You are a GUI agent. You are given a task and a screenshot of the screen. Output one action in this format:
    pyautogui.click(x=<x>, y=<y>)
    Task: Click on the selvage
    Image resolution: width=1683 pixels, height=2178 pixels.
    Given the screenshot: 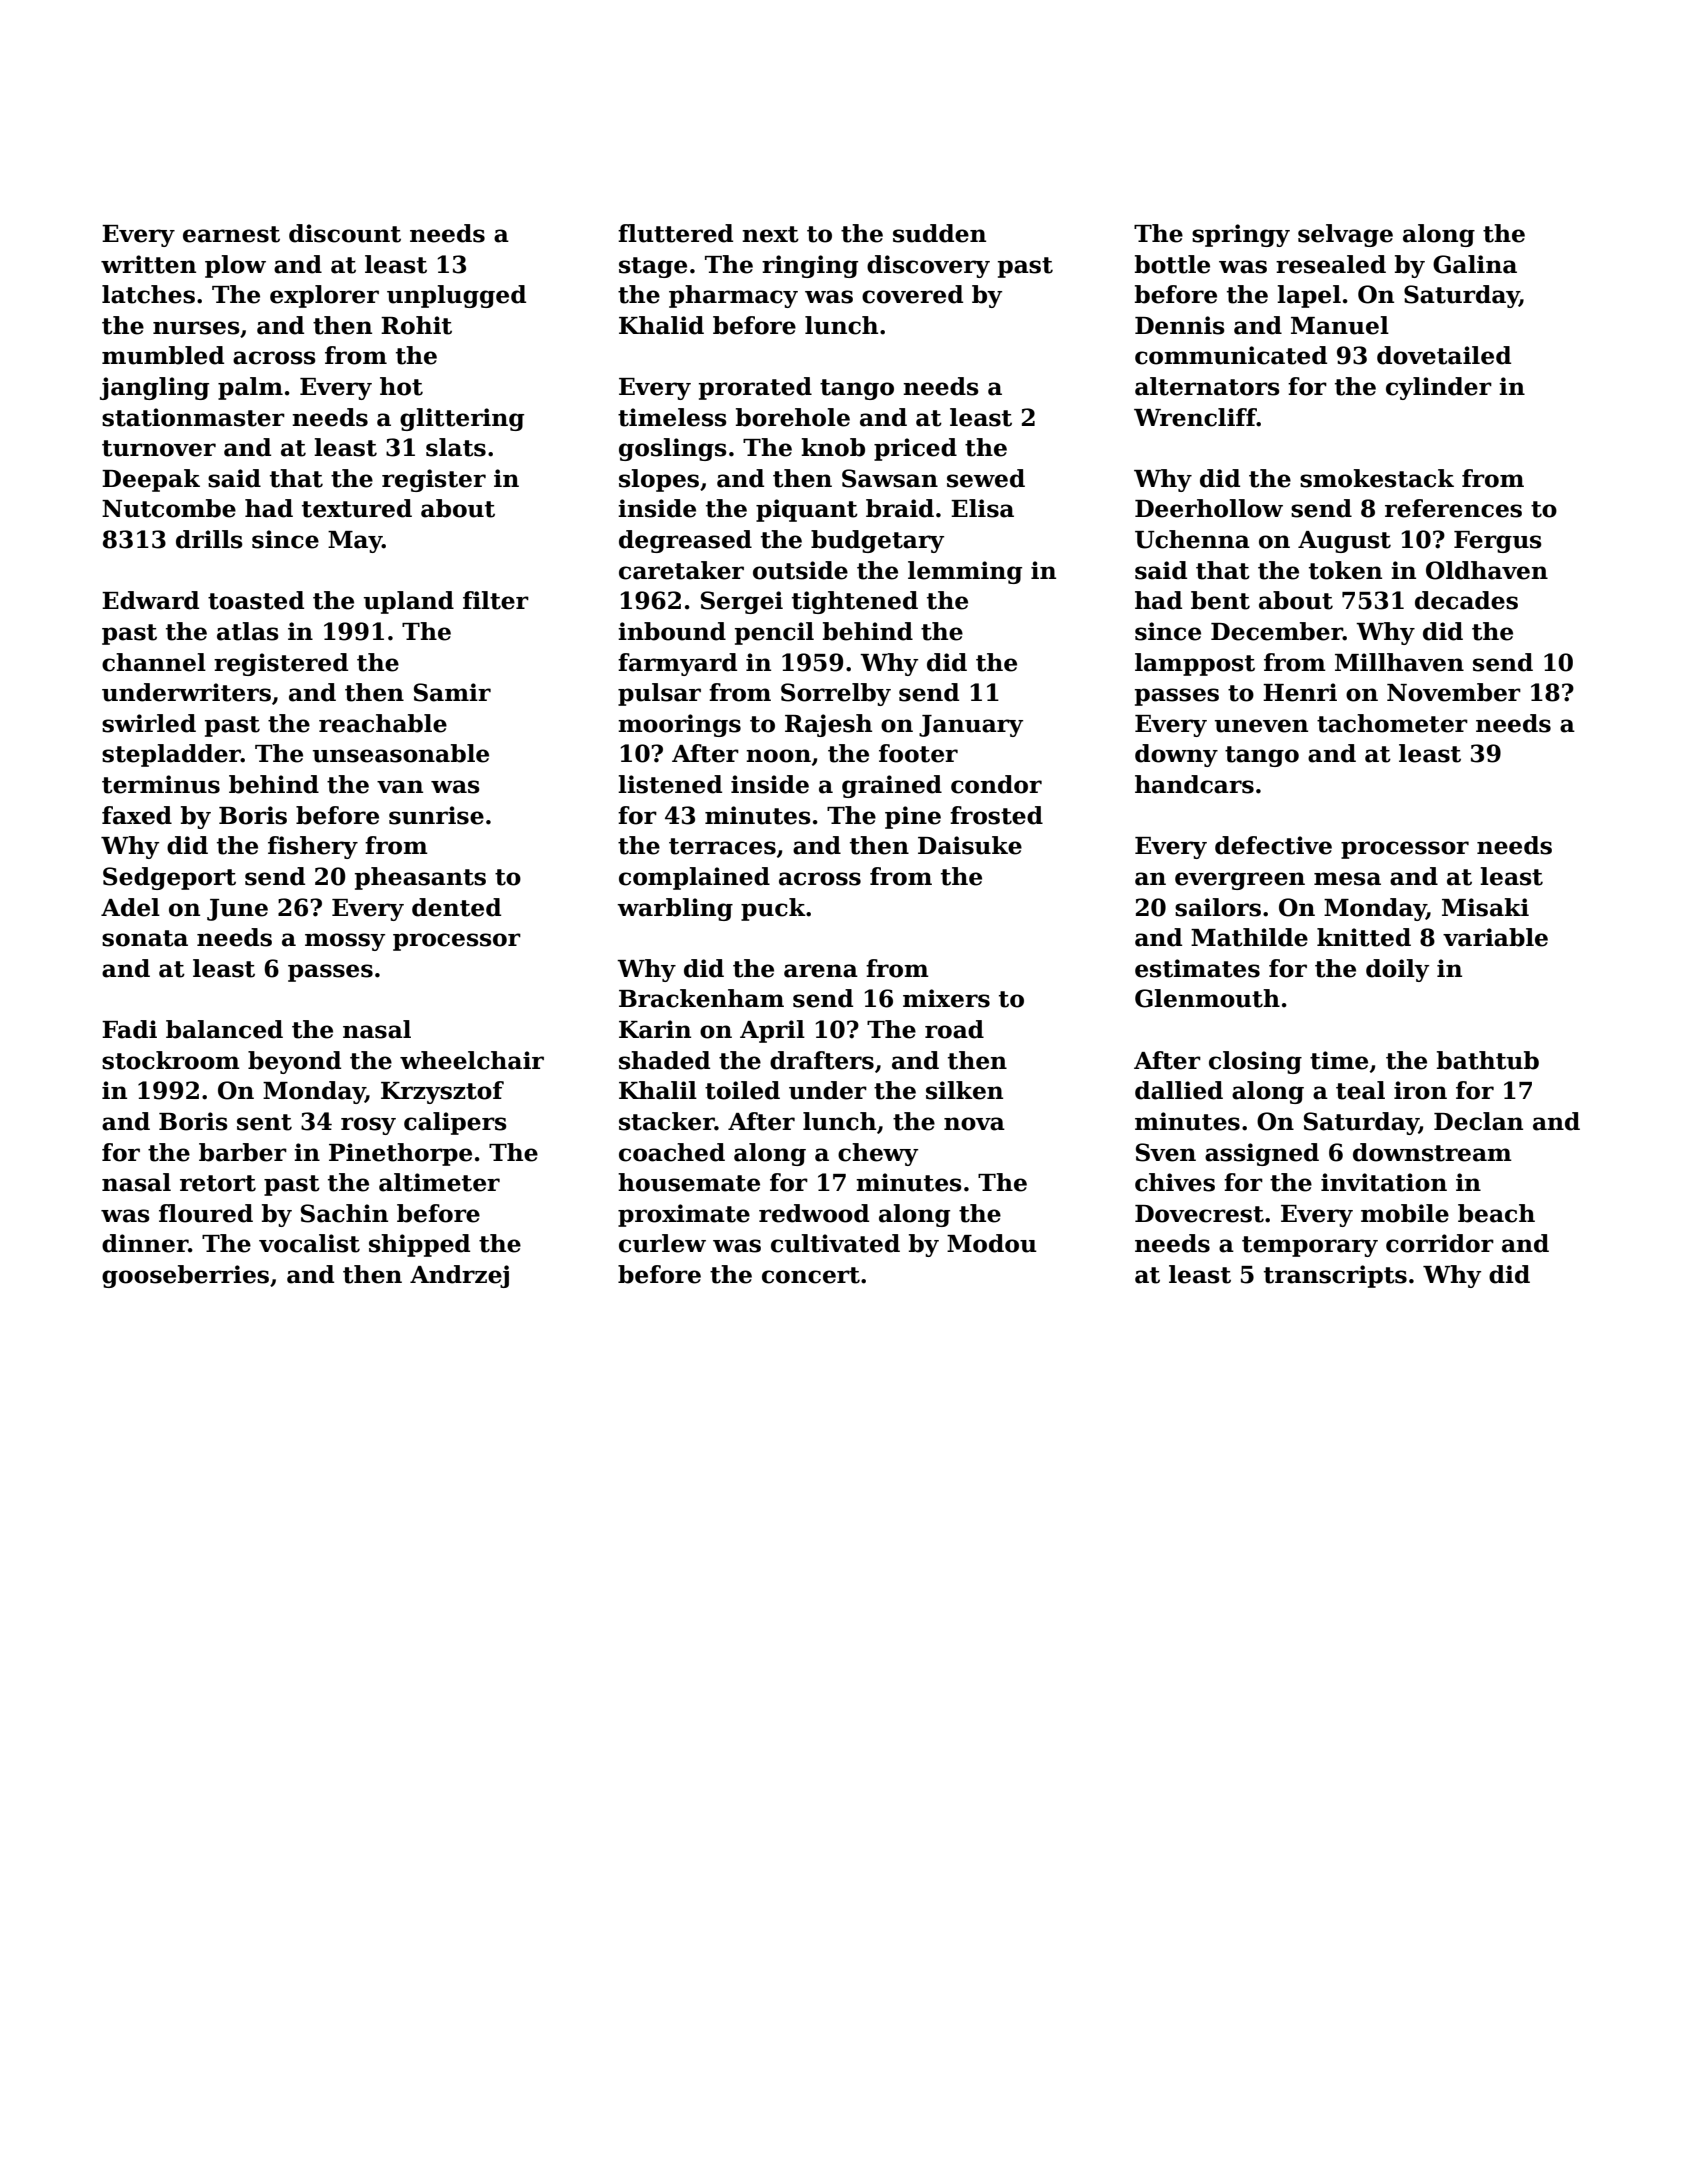 What is the action you would take?
    pyautogui.click(x=1345, y=235)
